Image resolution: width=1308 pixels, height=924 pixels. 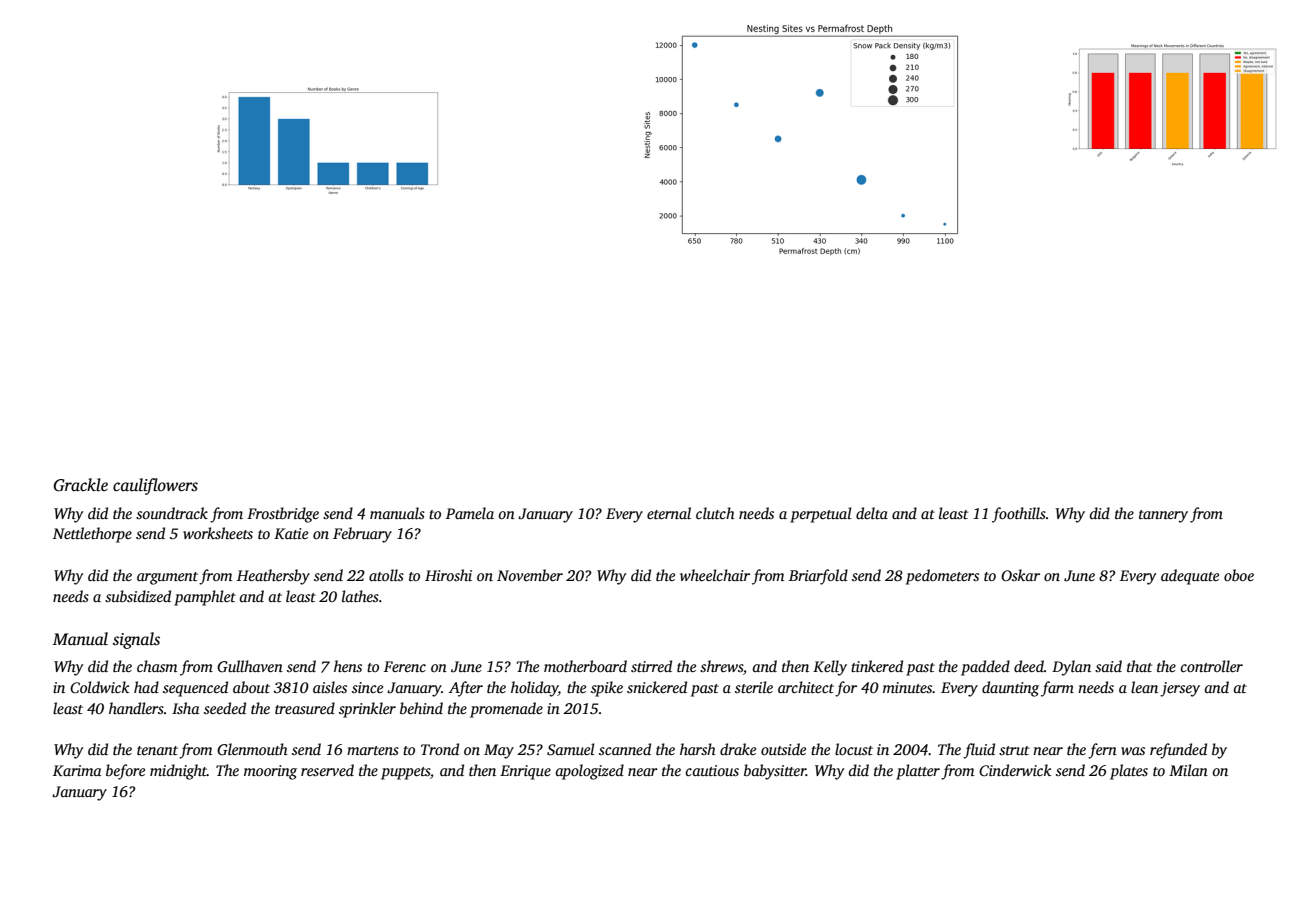 I want to click on puppets, so click(x=405, y=773).
